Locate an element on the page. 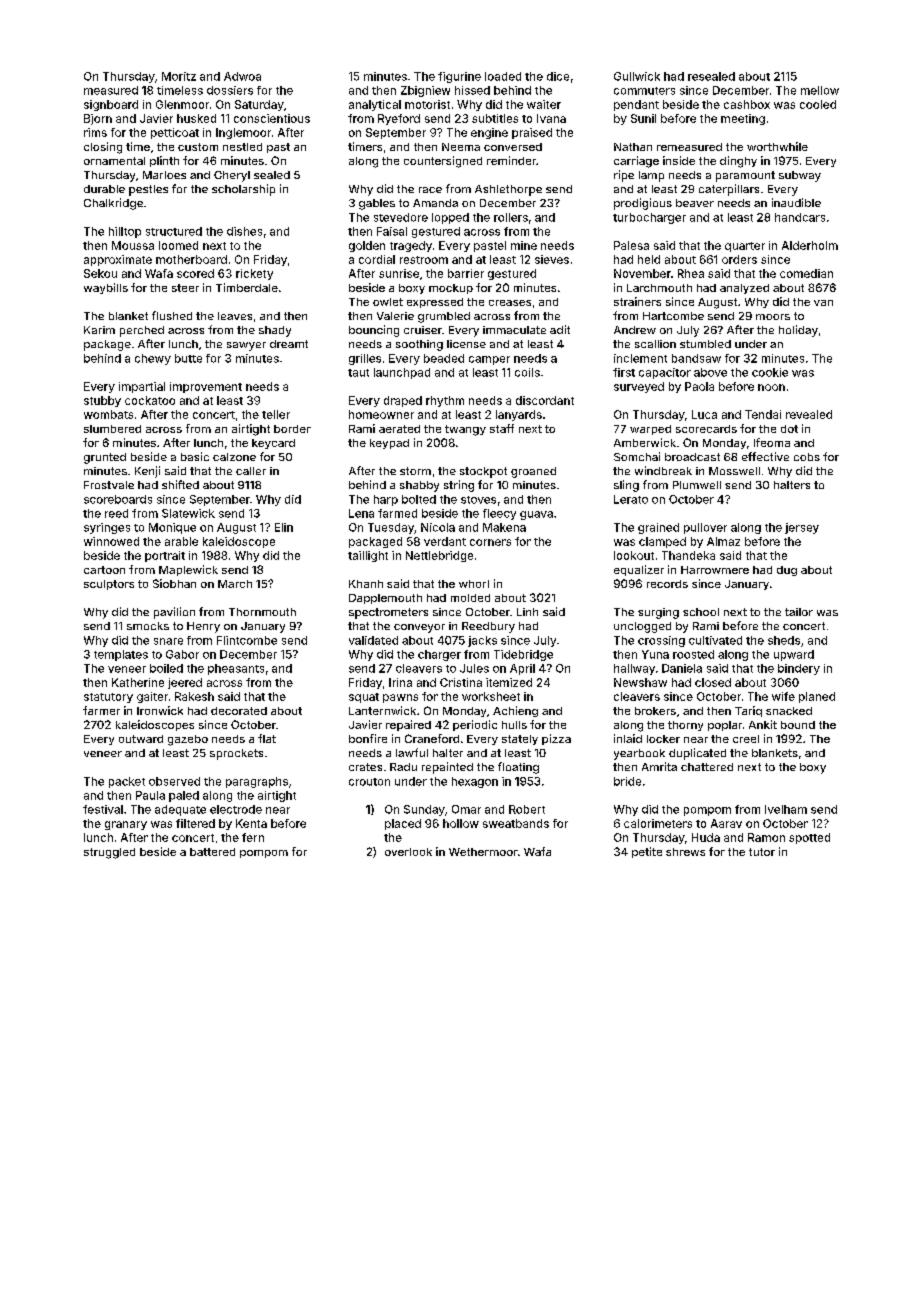 This page has height=1308, width=924. stockpot is located at coordinates (483, 472).
